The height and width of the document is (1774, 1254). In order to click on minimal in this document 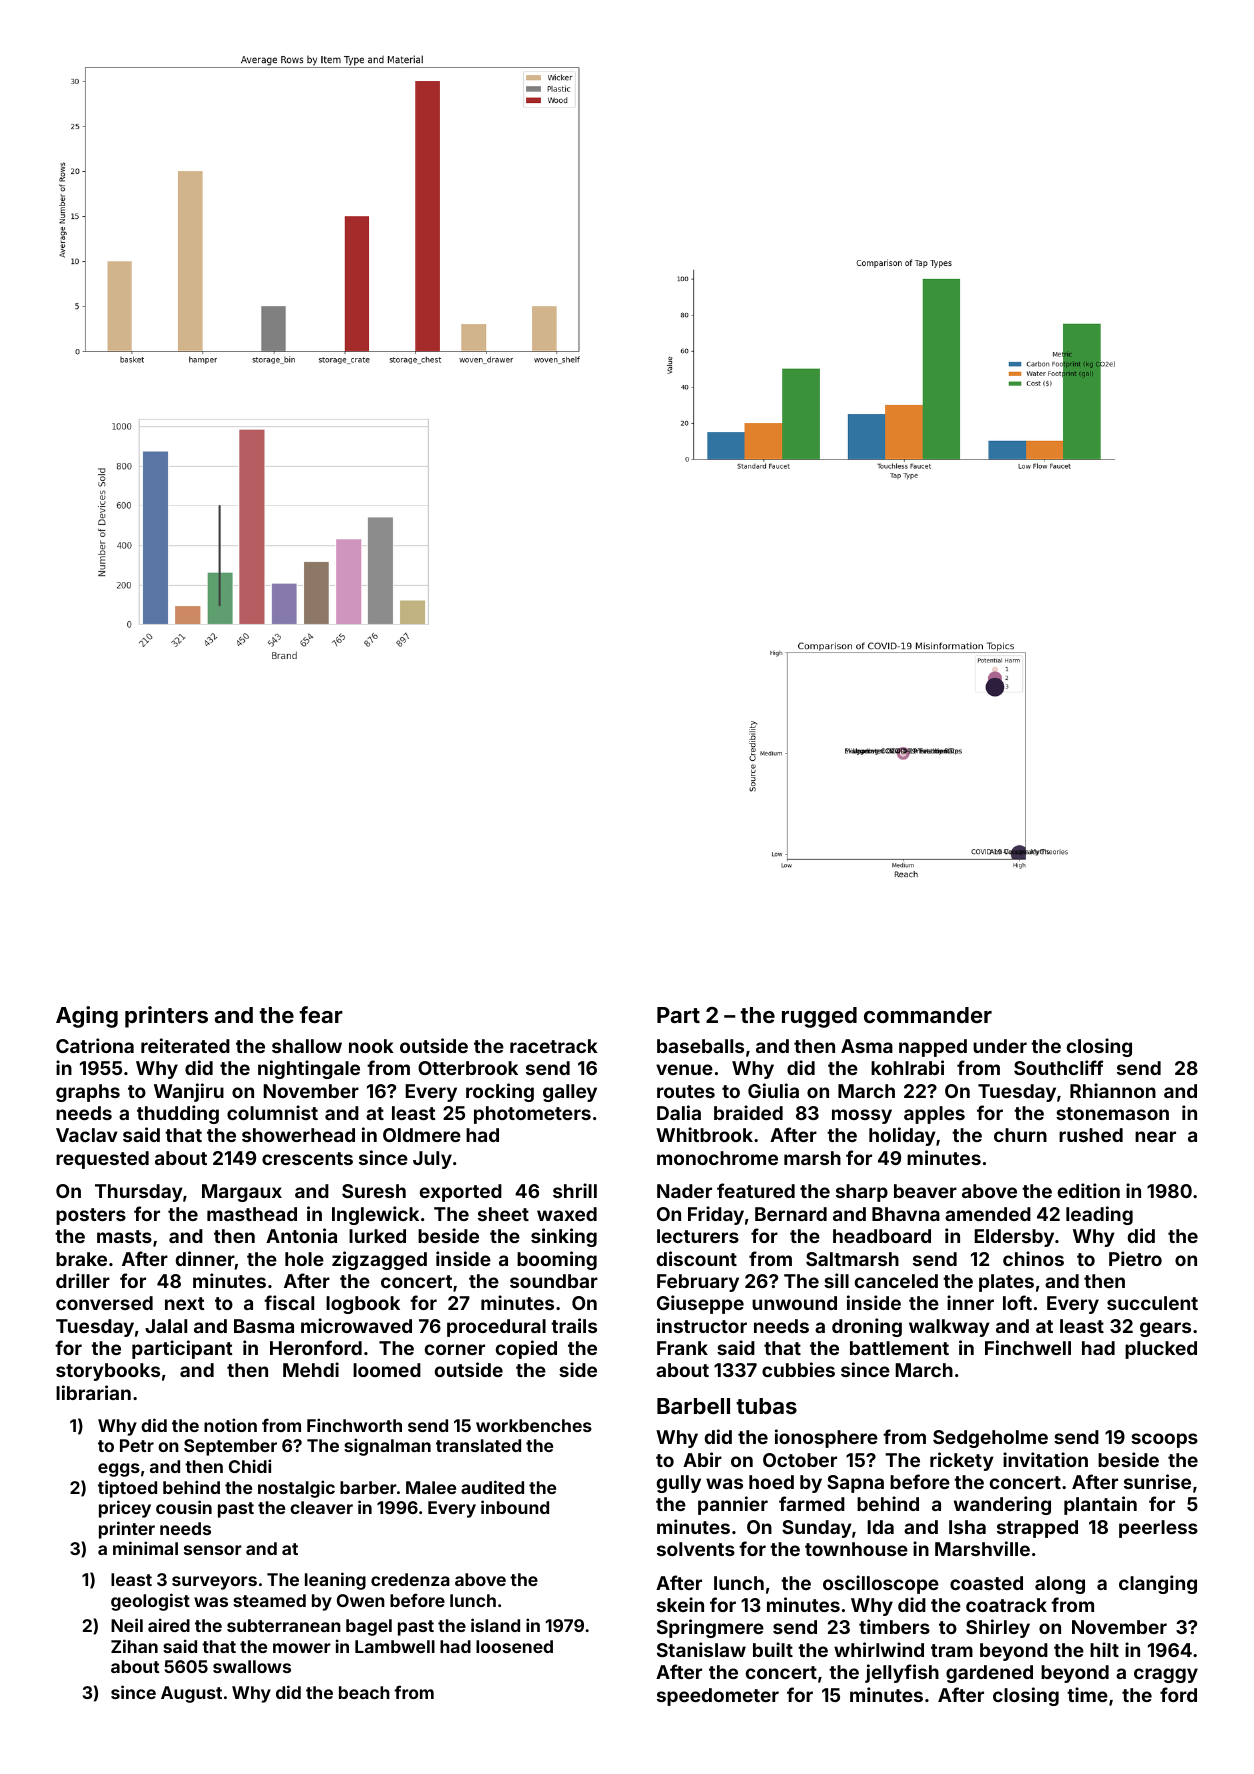, I will do `click(145, 1548)`.
